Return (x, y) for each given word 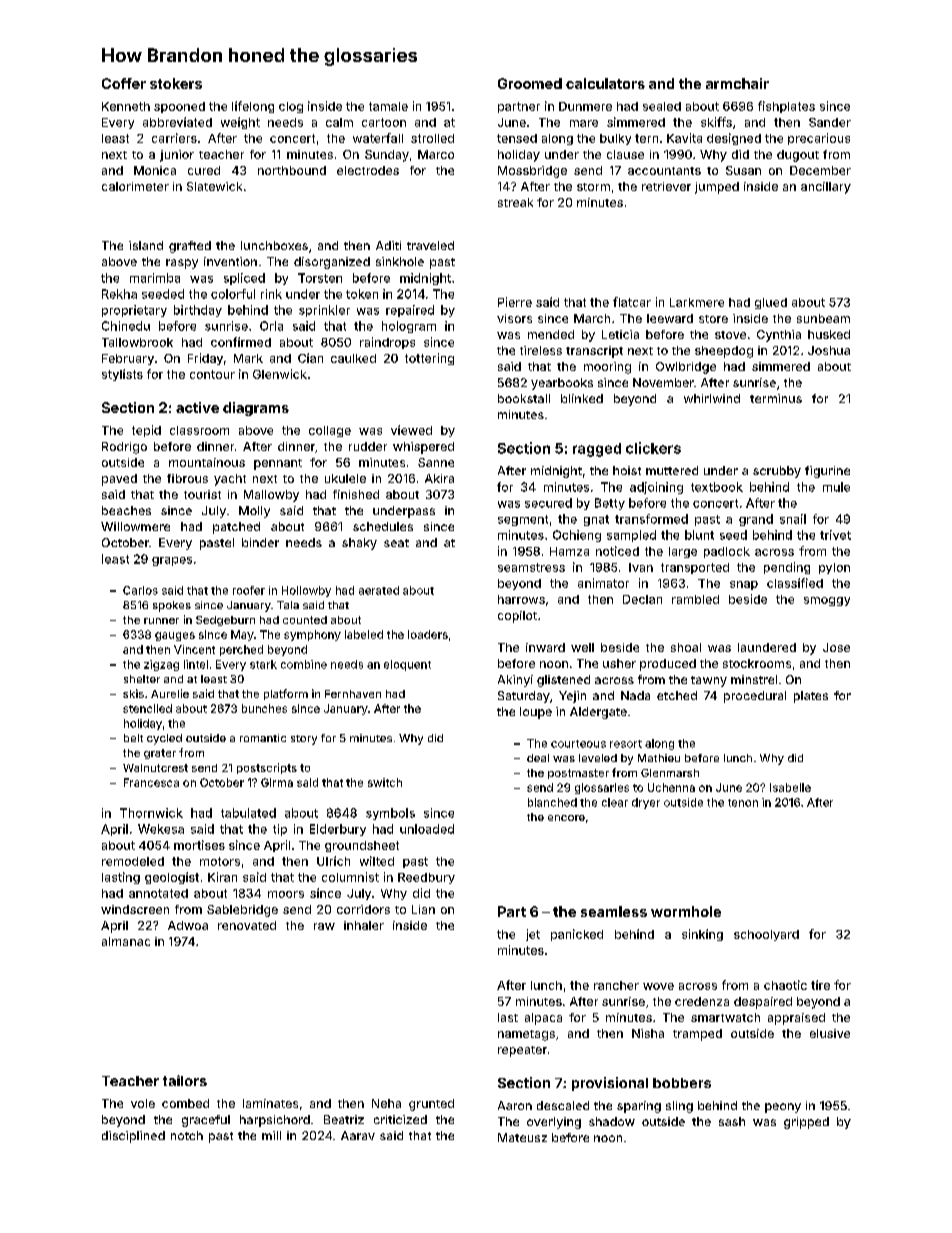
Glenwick (280, 374)
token (362, 294)
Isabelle (790, 787)
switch (385, 782)
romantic (263, 738)
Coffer (124, 83)
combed (185, 1103)
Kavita (684, 138)
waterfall (378, 138)
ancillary (826, 188)
